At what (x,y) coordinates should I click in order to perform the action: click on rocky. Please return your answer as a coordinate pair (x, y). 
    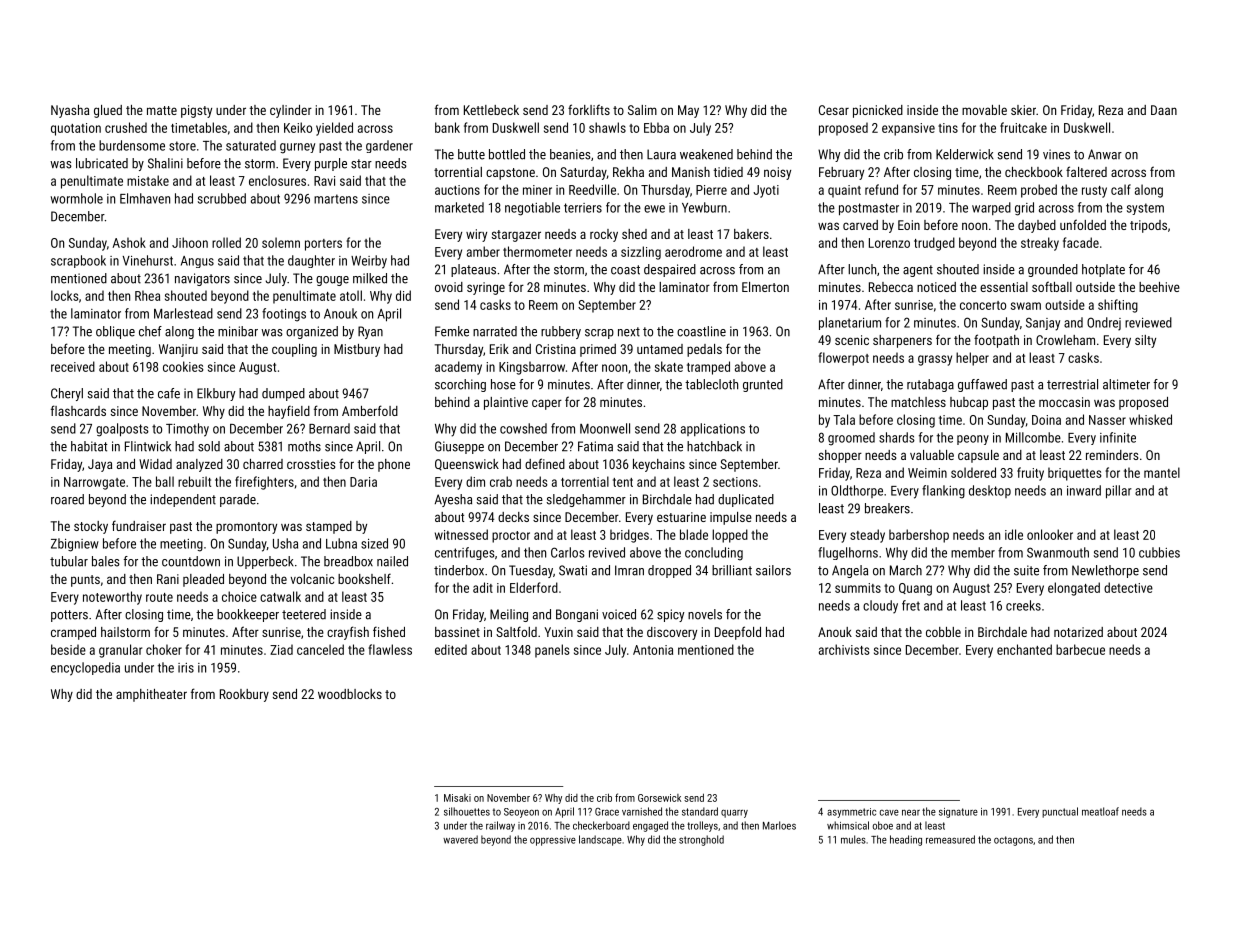
    Looking at the image, I should click on (604, 235).
